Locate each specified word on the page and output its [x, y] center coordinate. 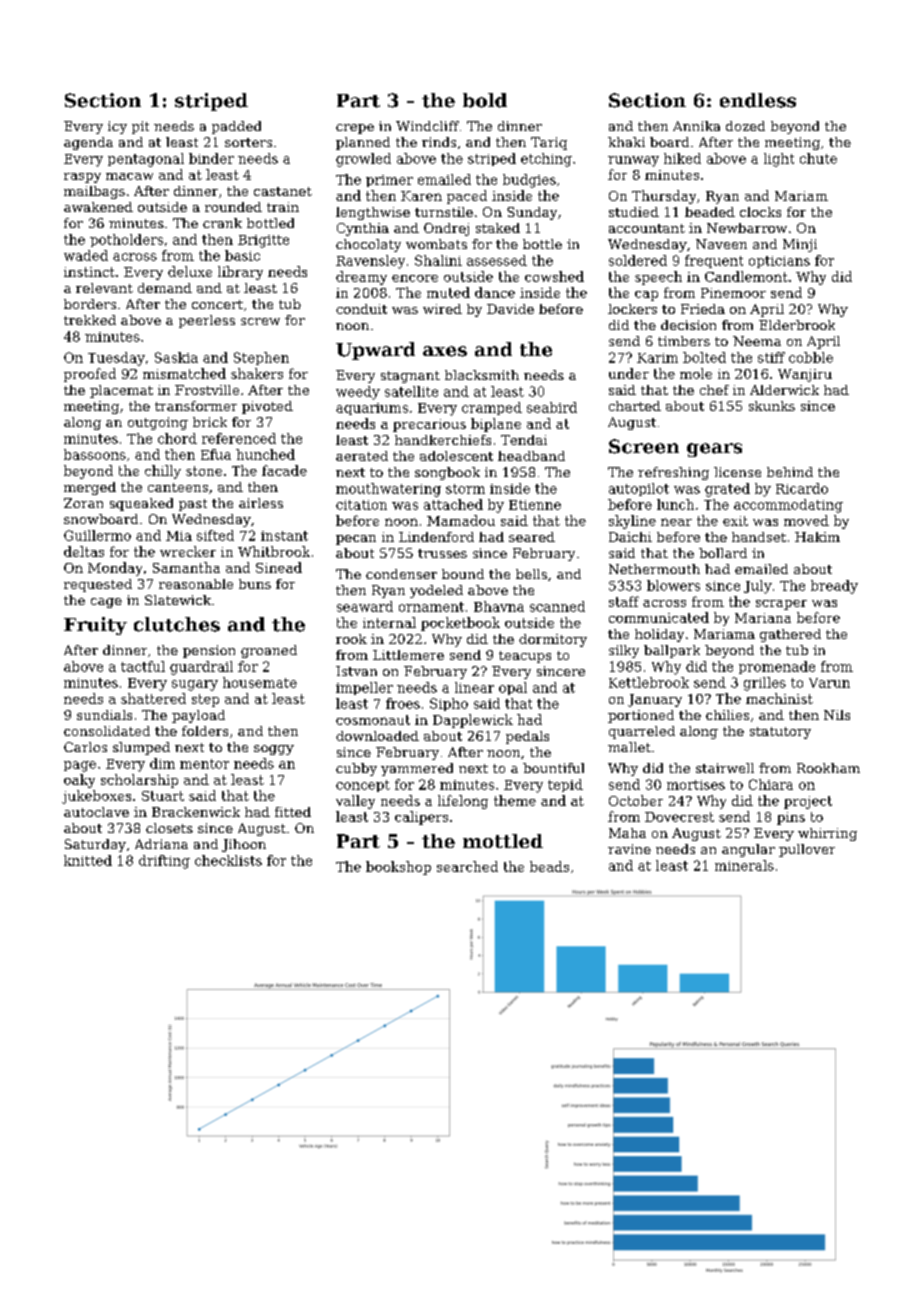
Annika [696, 126]
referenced [239, 438]
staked [498, 228]
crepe [355, 129]
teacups [525, 657]
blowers [673, 585]
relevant [104, 288]
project [808, 802]
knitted [88, 860]
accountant [647, 228]
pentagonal [146, 160]
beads [549, 866]
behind [790, 472]
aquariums [372, 409]
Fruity [95, 626]
